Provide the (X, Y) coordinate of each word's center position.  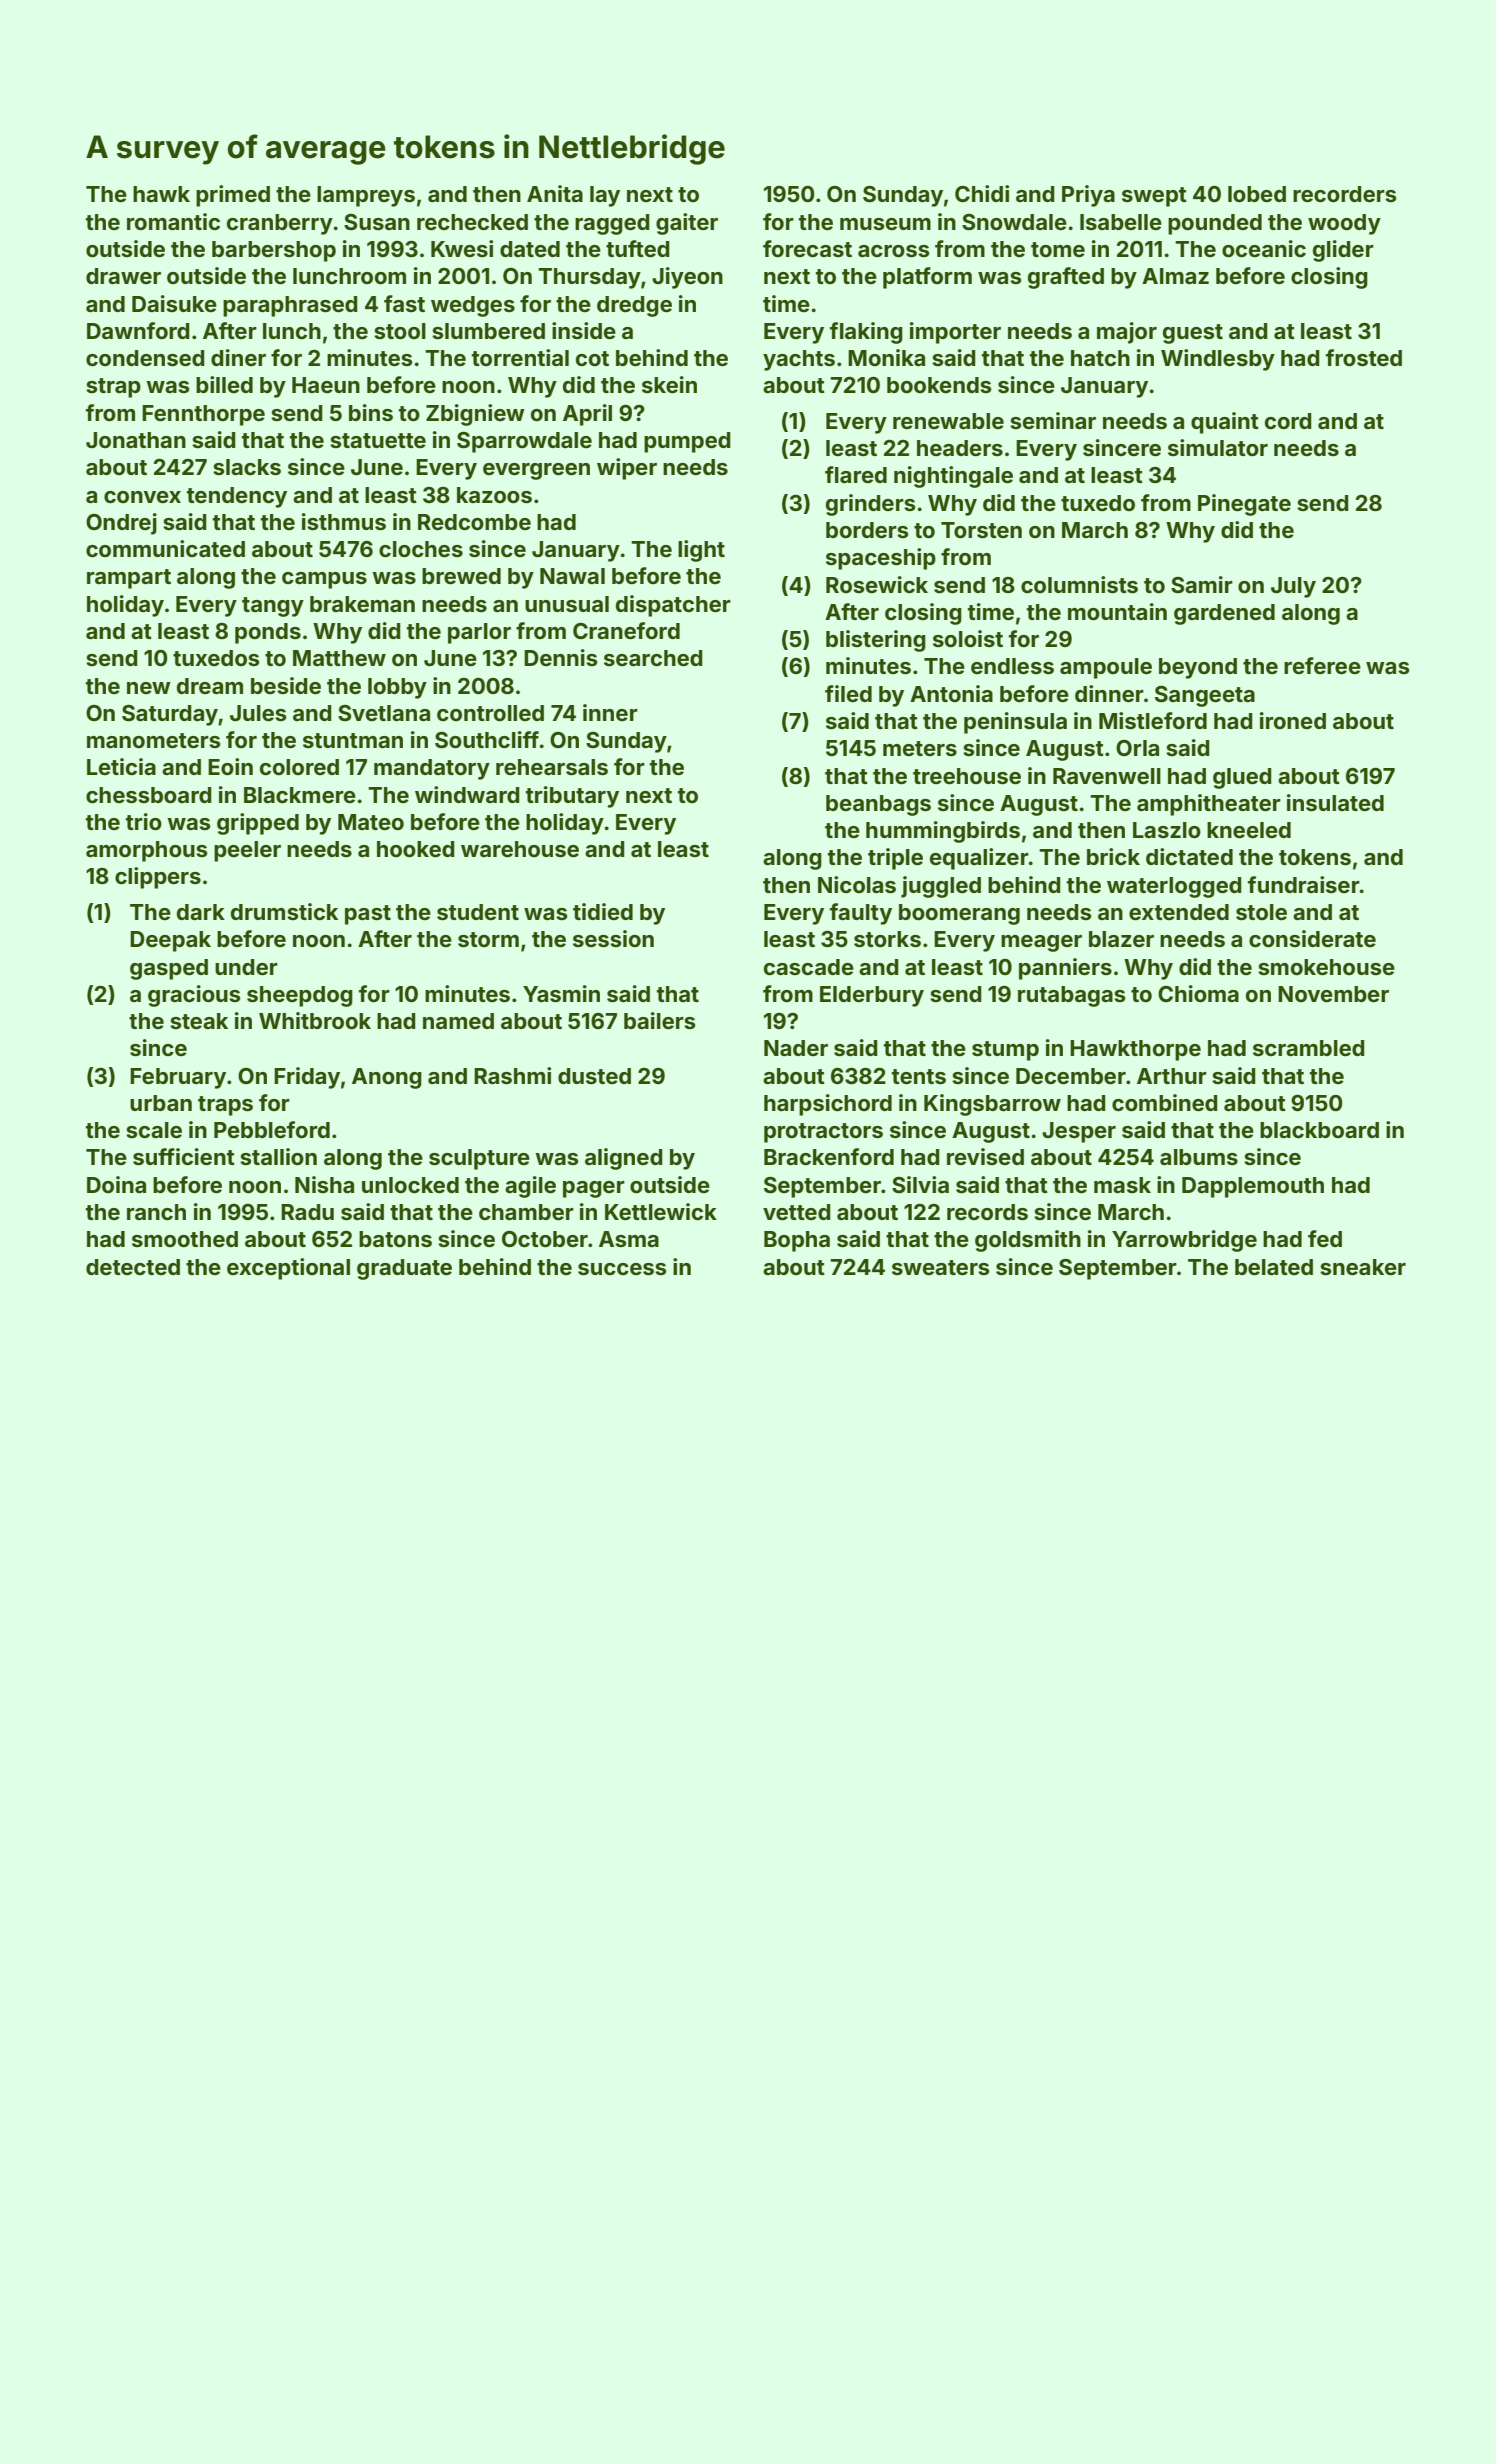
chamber (526, 1212)
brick (1113, 856)
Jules (258, 713)
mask (1122, 1185)
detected (133, 1267)
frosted (1364, 357)
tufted (638, 248)
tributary (572, 797)
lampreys (366, 196)
